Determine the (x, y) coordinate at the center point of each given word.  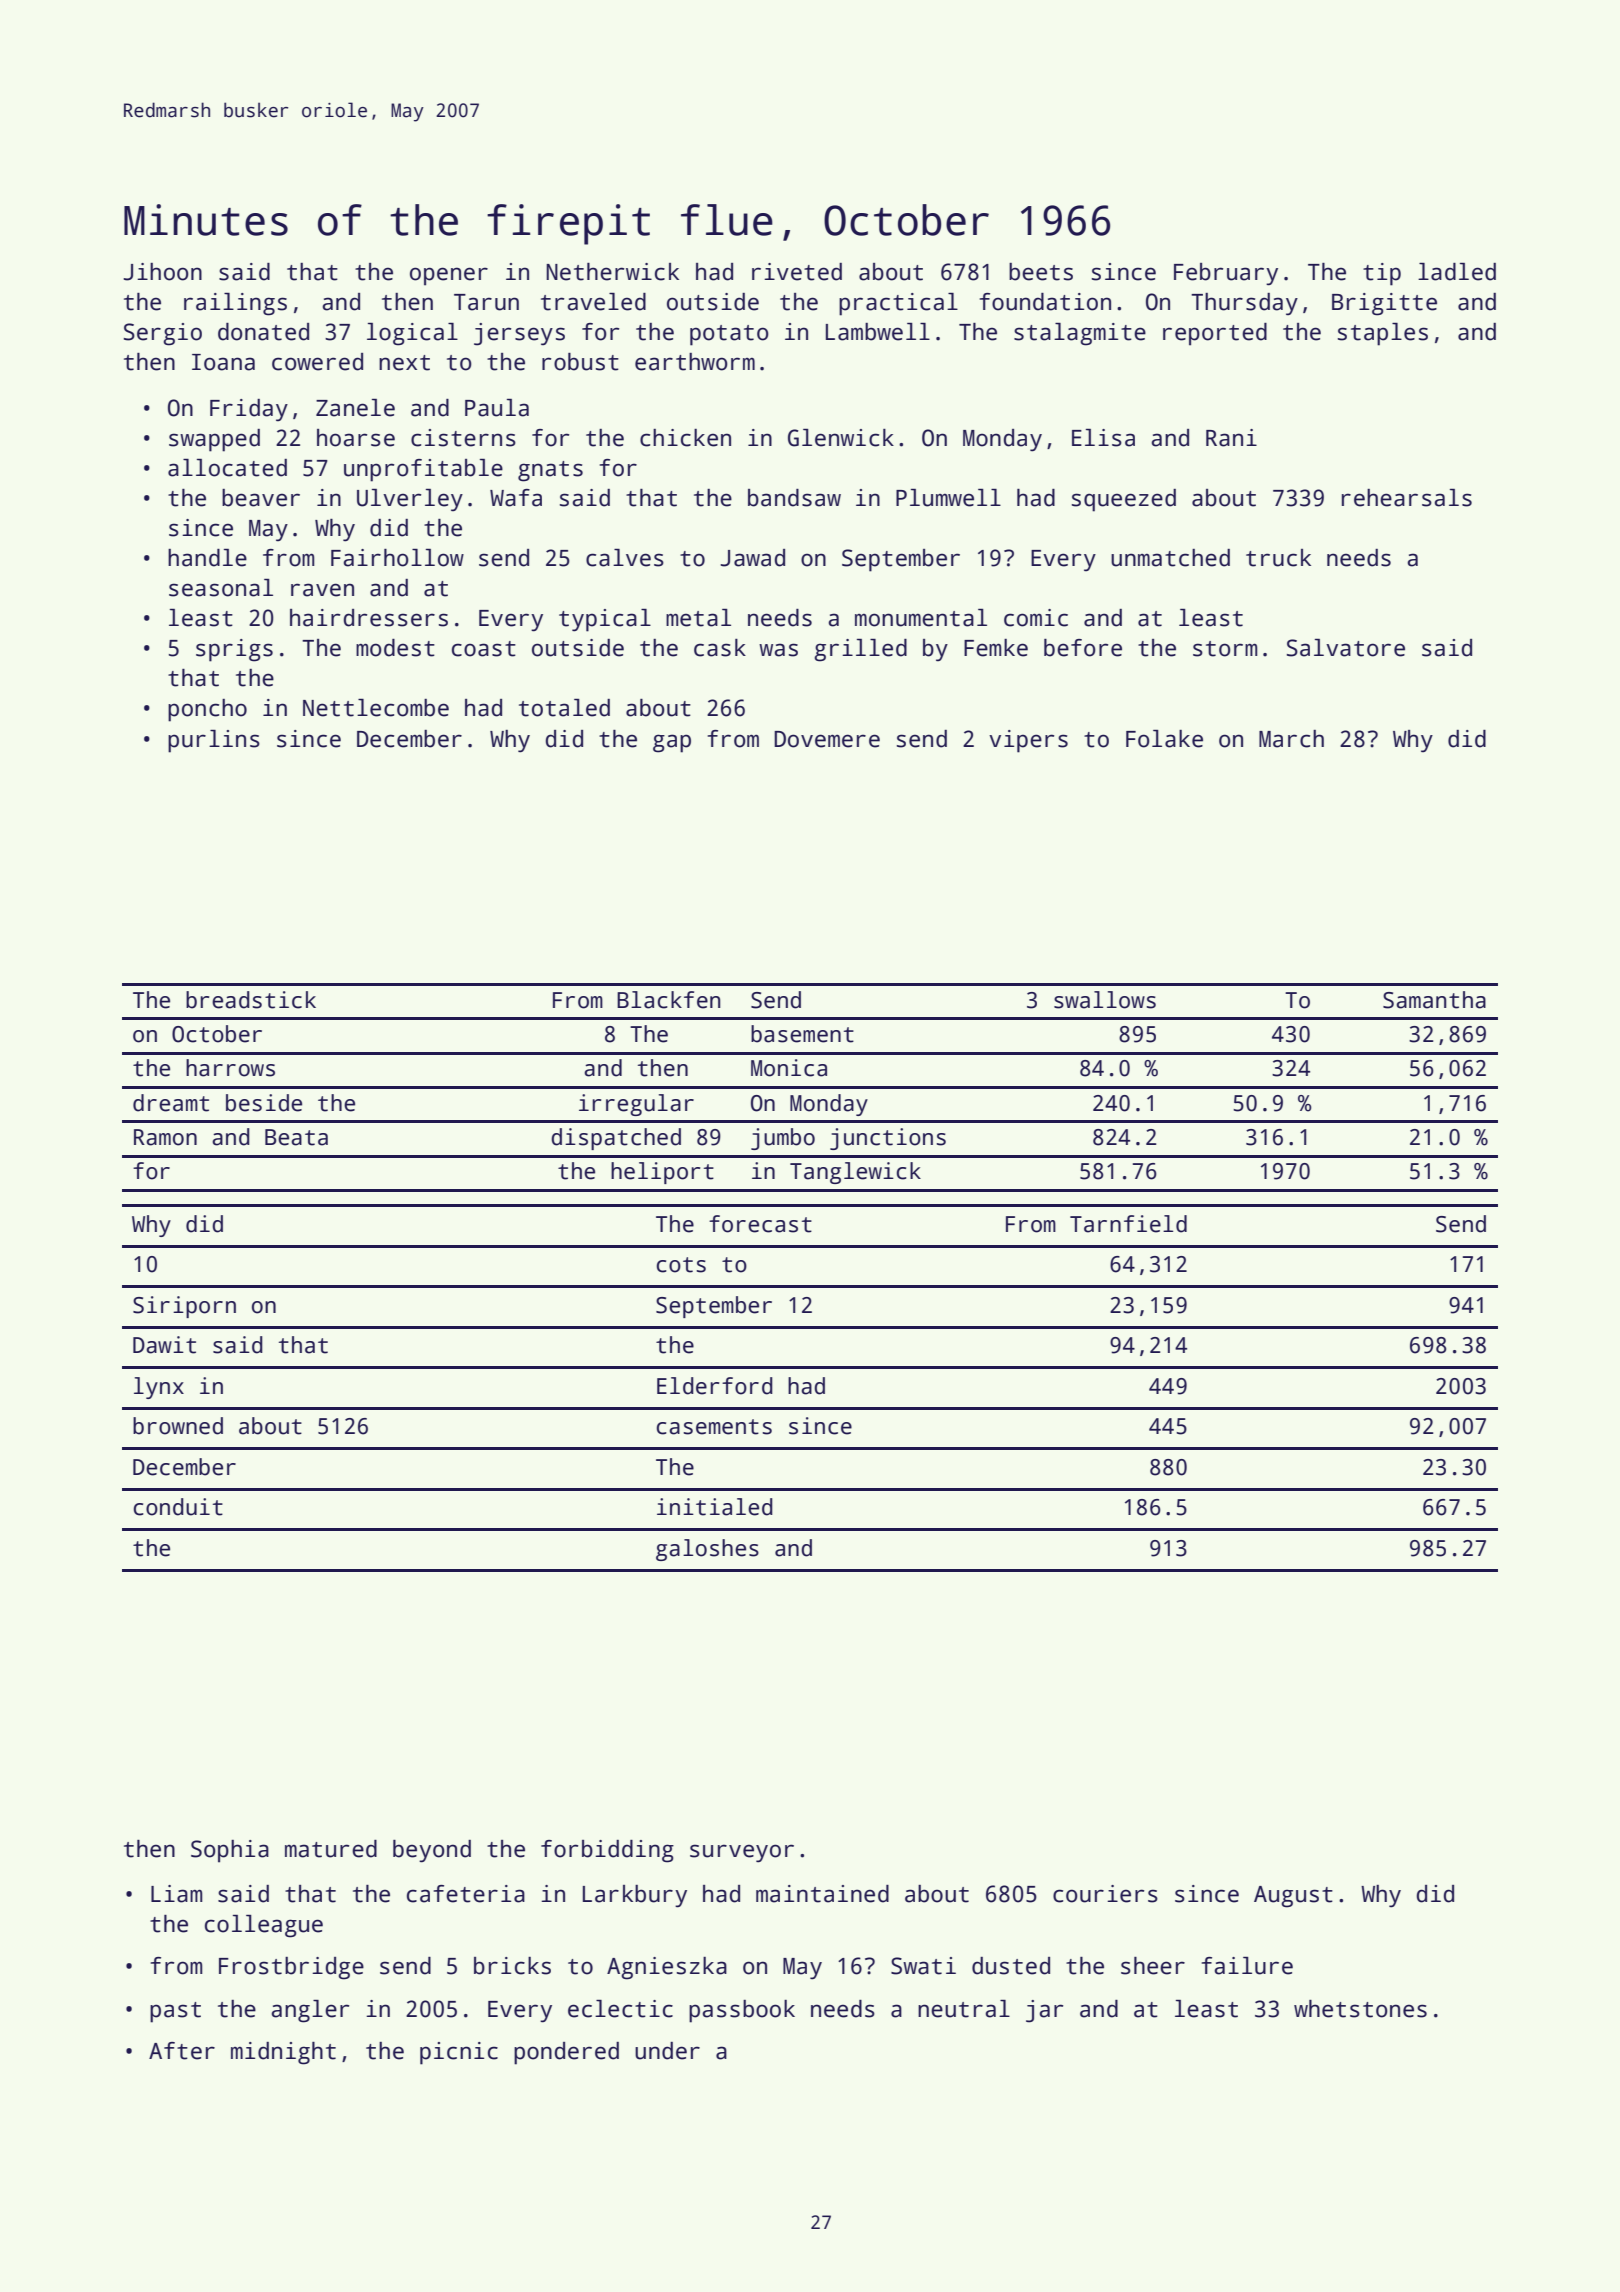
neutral (964, 2009)
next (404, 363)
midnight (283, 2053)
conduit (178, 1507)
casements (714, 1427)
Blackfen (669, 1000)
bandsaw (794, 498)
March (1291, 739)
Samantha (1434, 1000)
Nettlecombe (376, 708)
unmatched (1170, 558)
